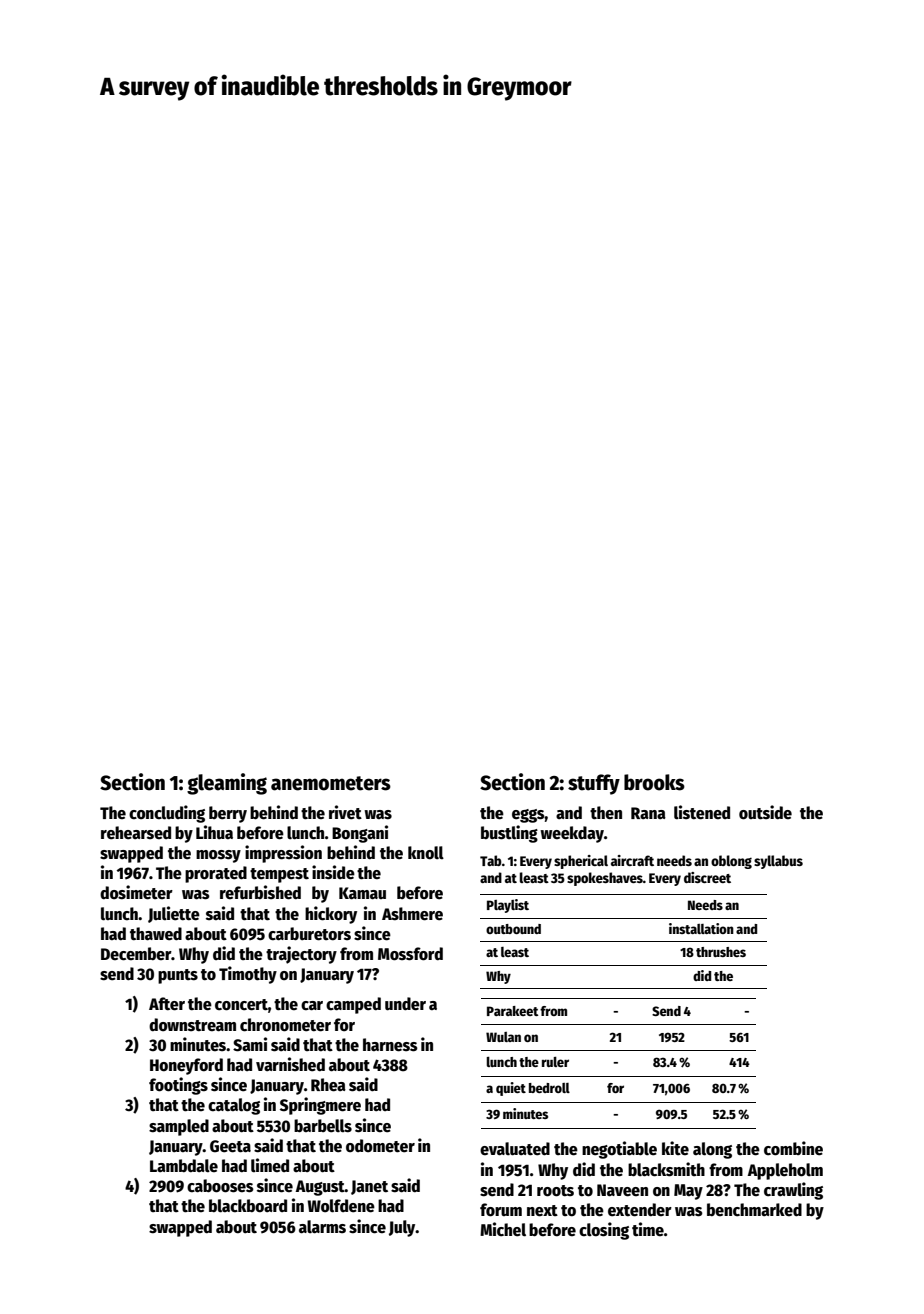 This page has width=924, height=1314. Describe the element at coordinates (167, 814) in the page. I see `concluding` at that location.
